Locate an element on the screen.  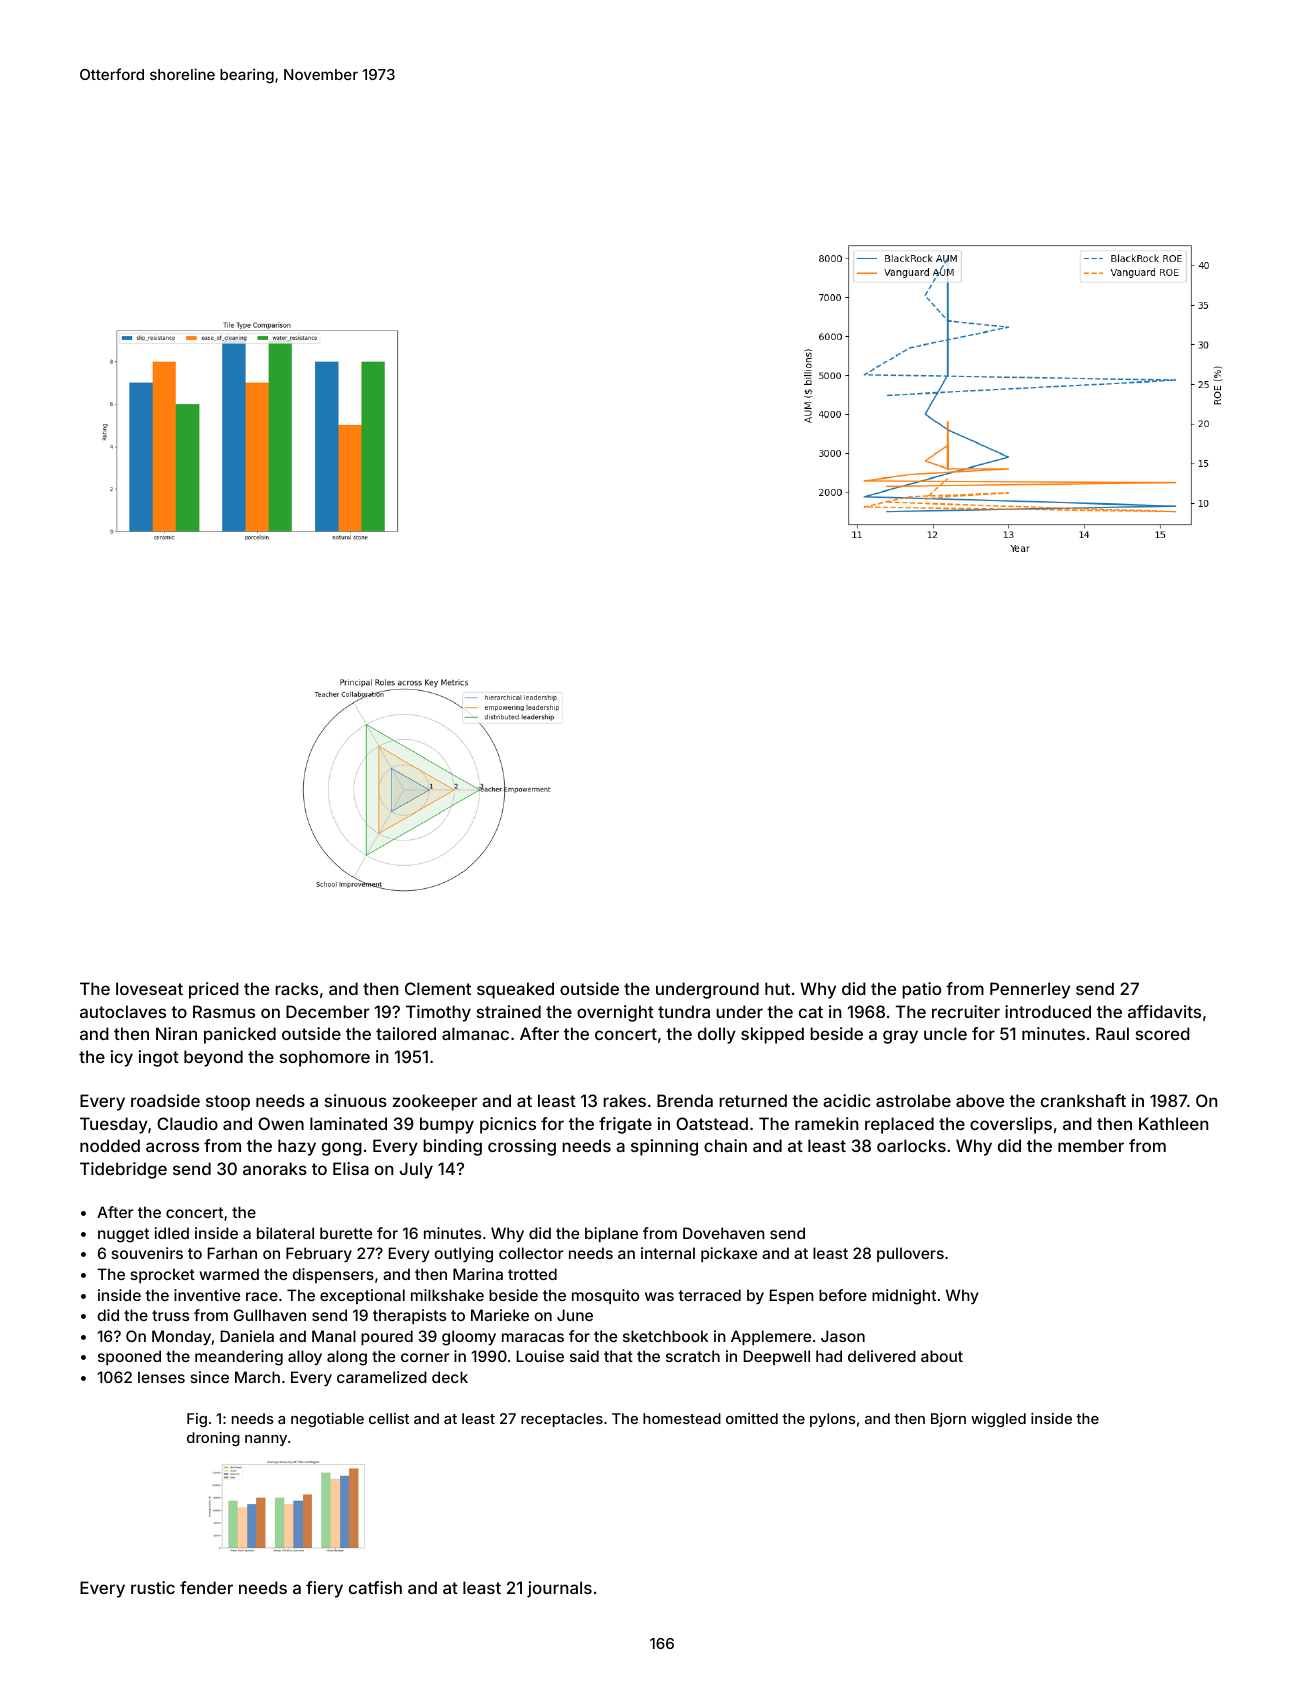
hut is located at coordinates (777, 988).
